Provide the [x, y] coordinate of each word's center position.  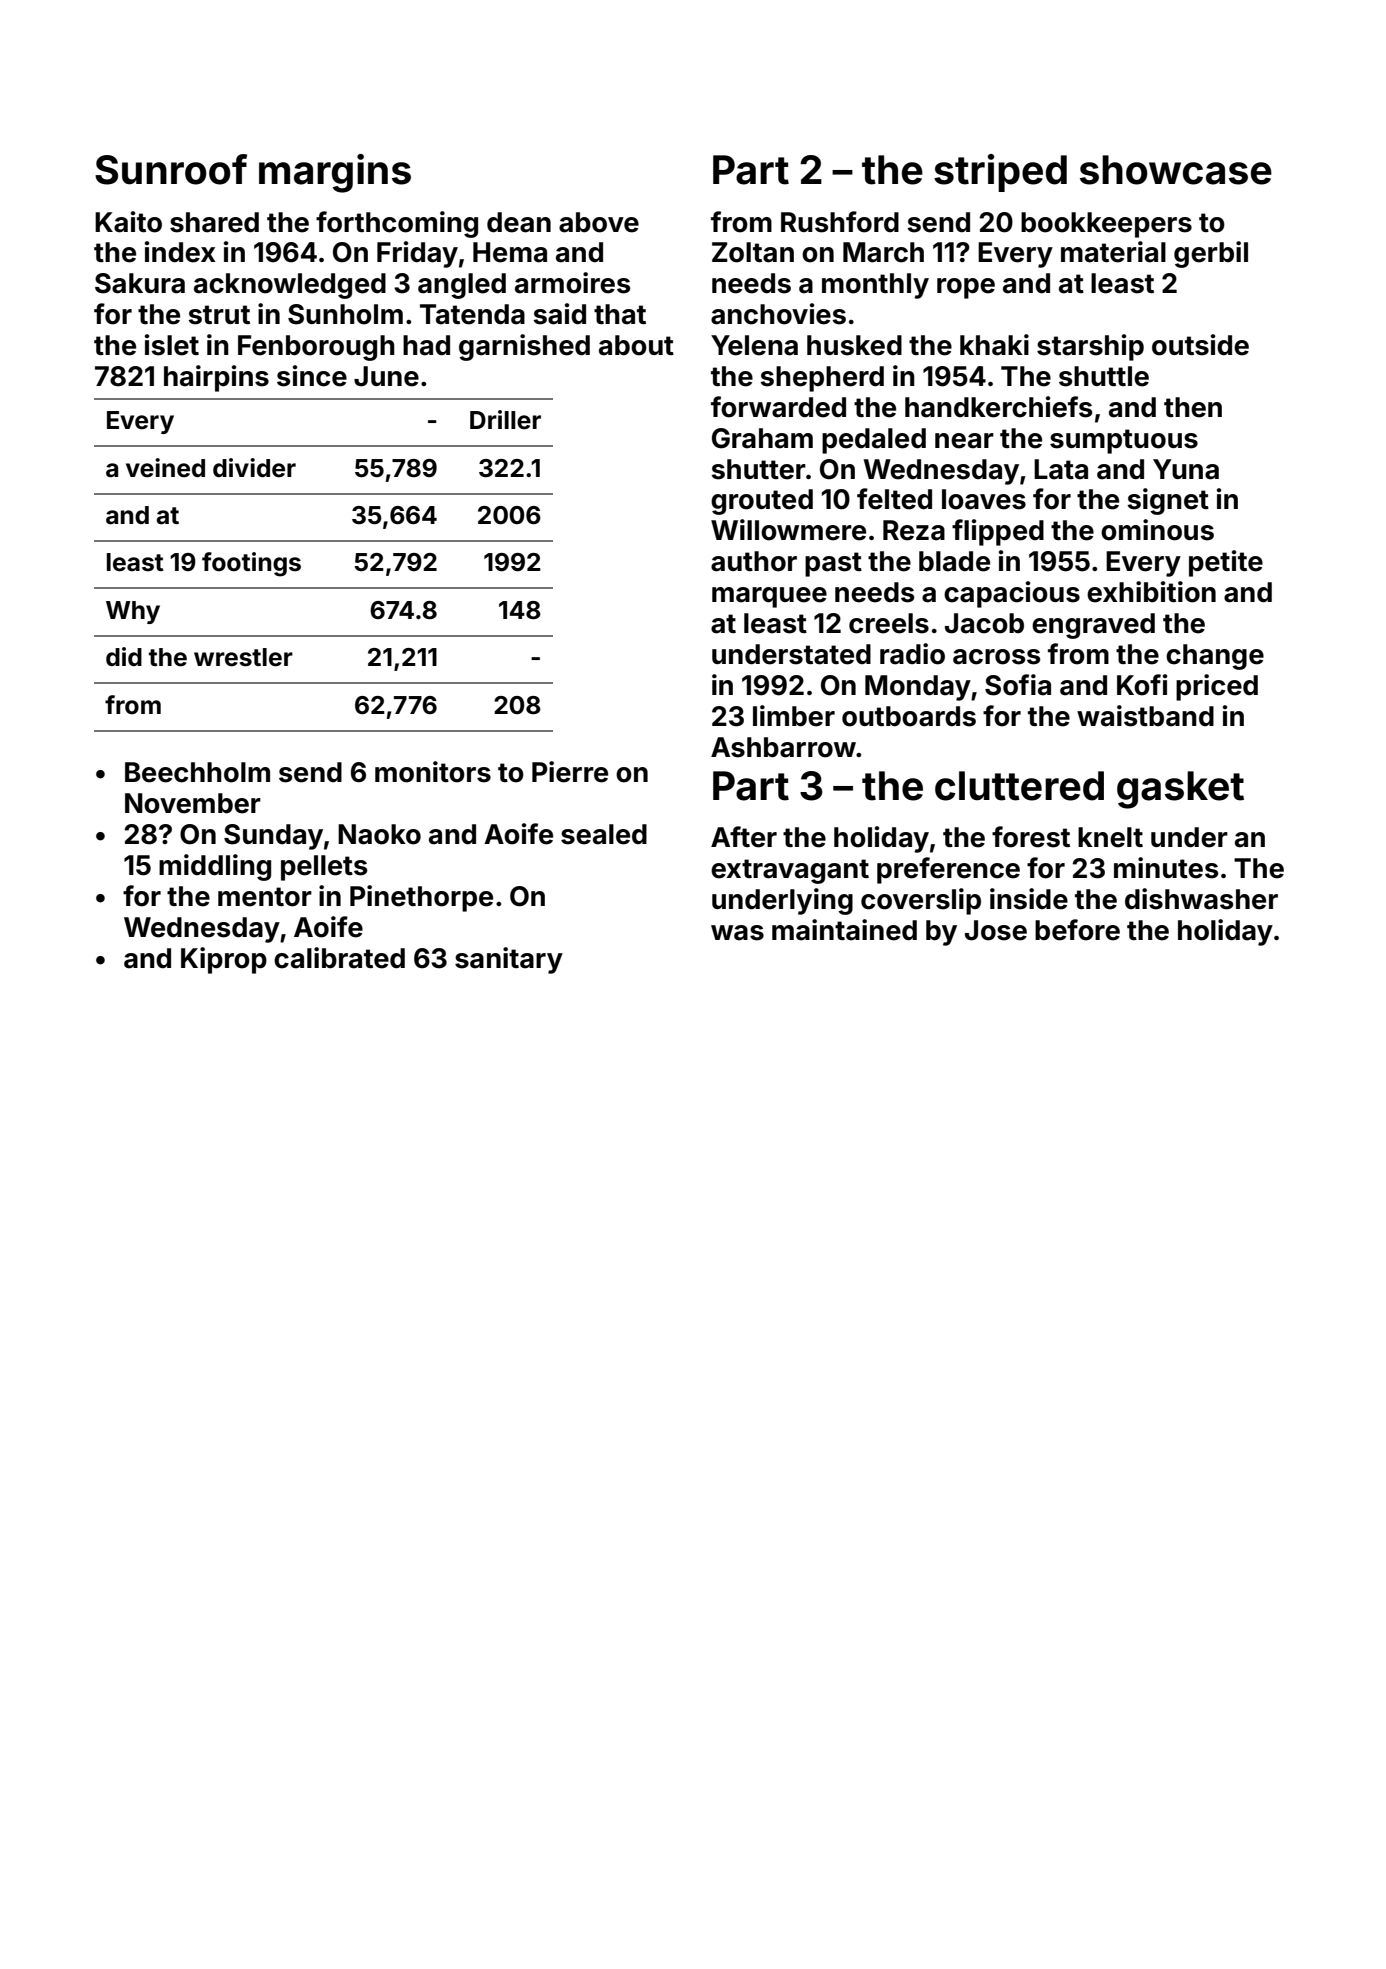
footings [251, 564]
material [1113, 252]
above [599, 222]
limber [794, 716]
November [193, 803]
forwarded [778, 407]
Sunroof [171, 169]
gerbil [1211, 254]
